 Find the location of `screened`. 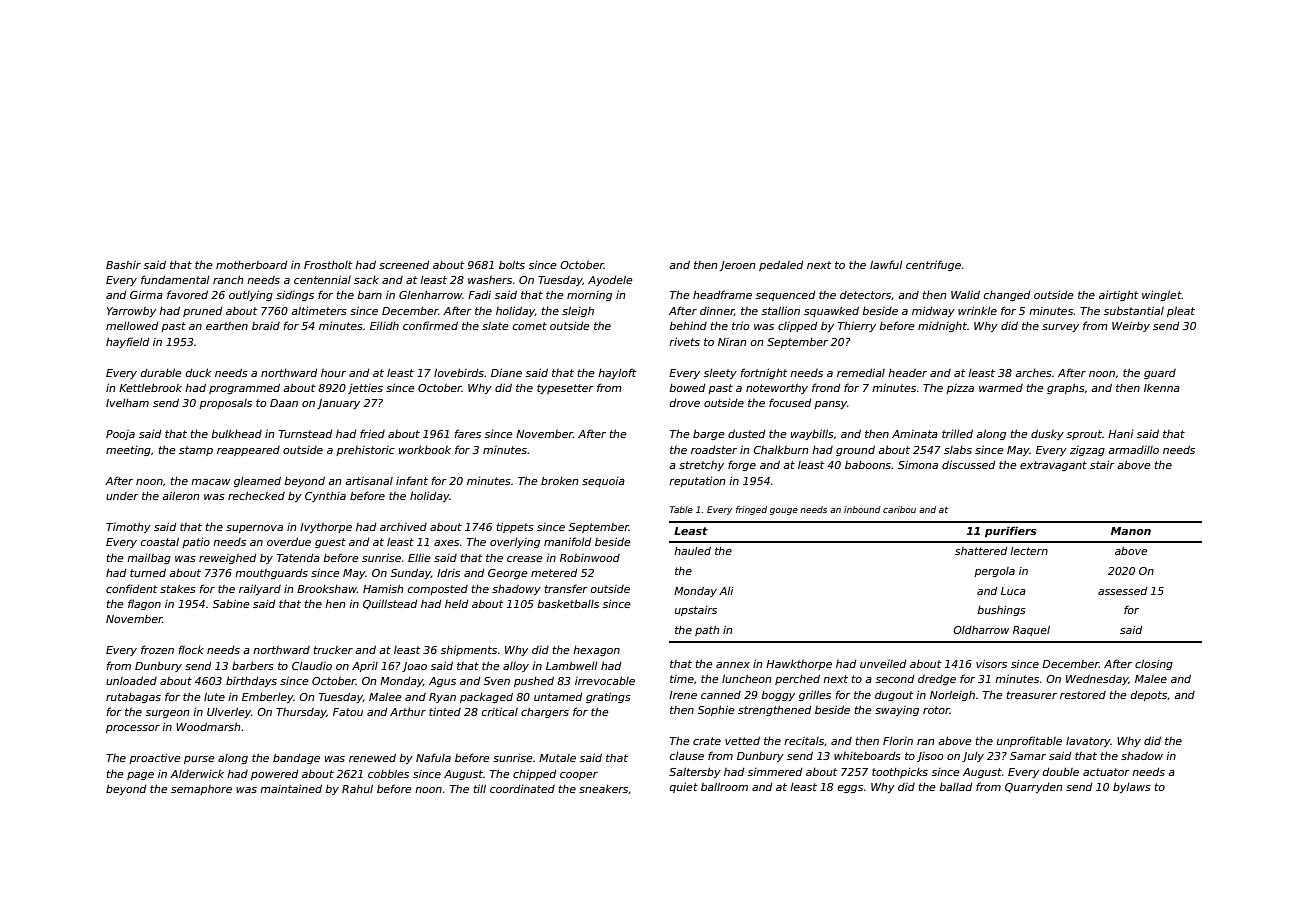

screened is located at coordinates (404, 265).
